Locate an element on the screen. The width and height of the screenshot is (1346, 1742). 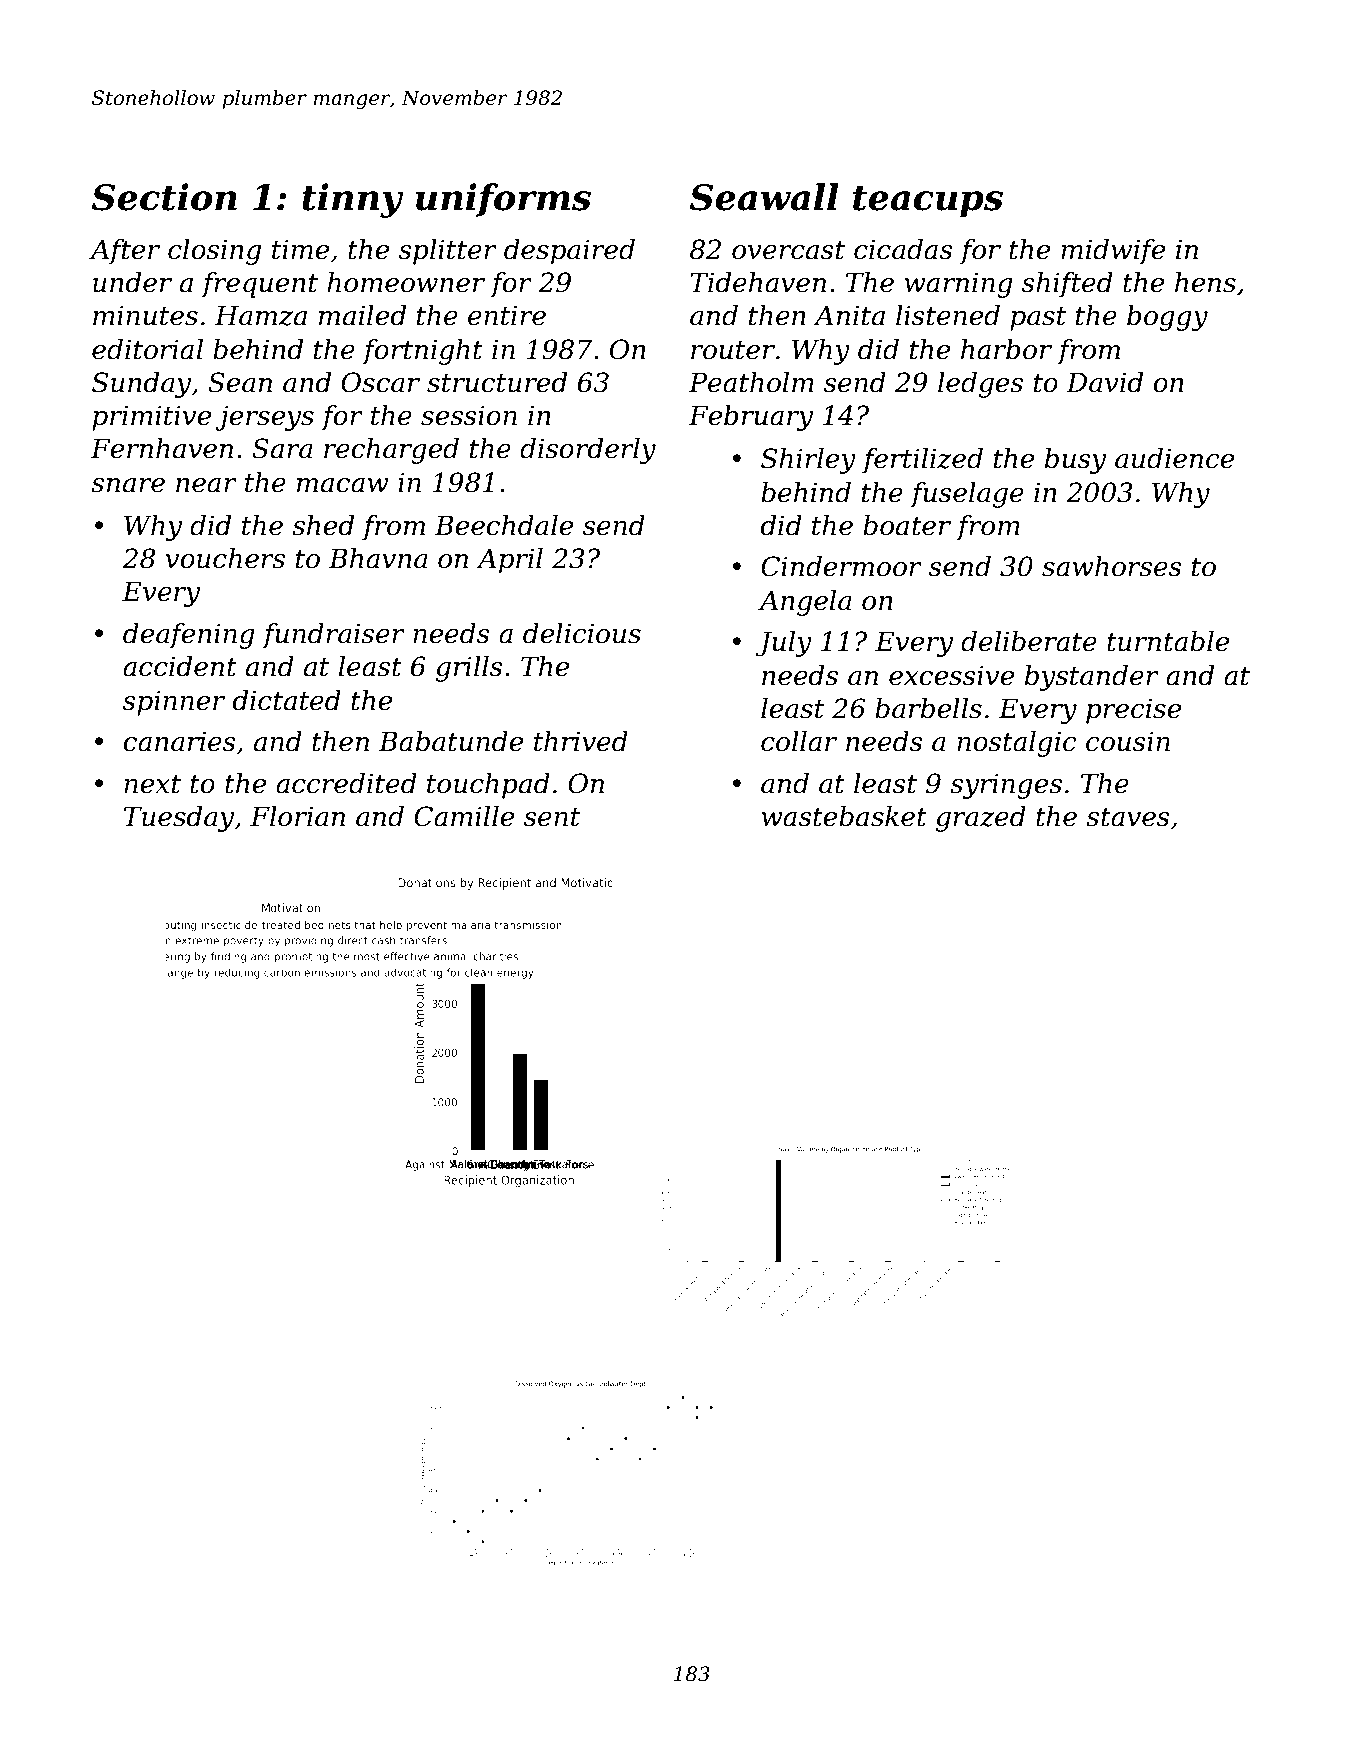
vouchers is located at coordinates (225, 558).
